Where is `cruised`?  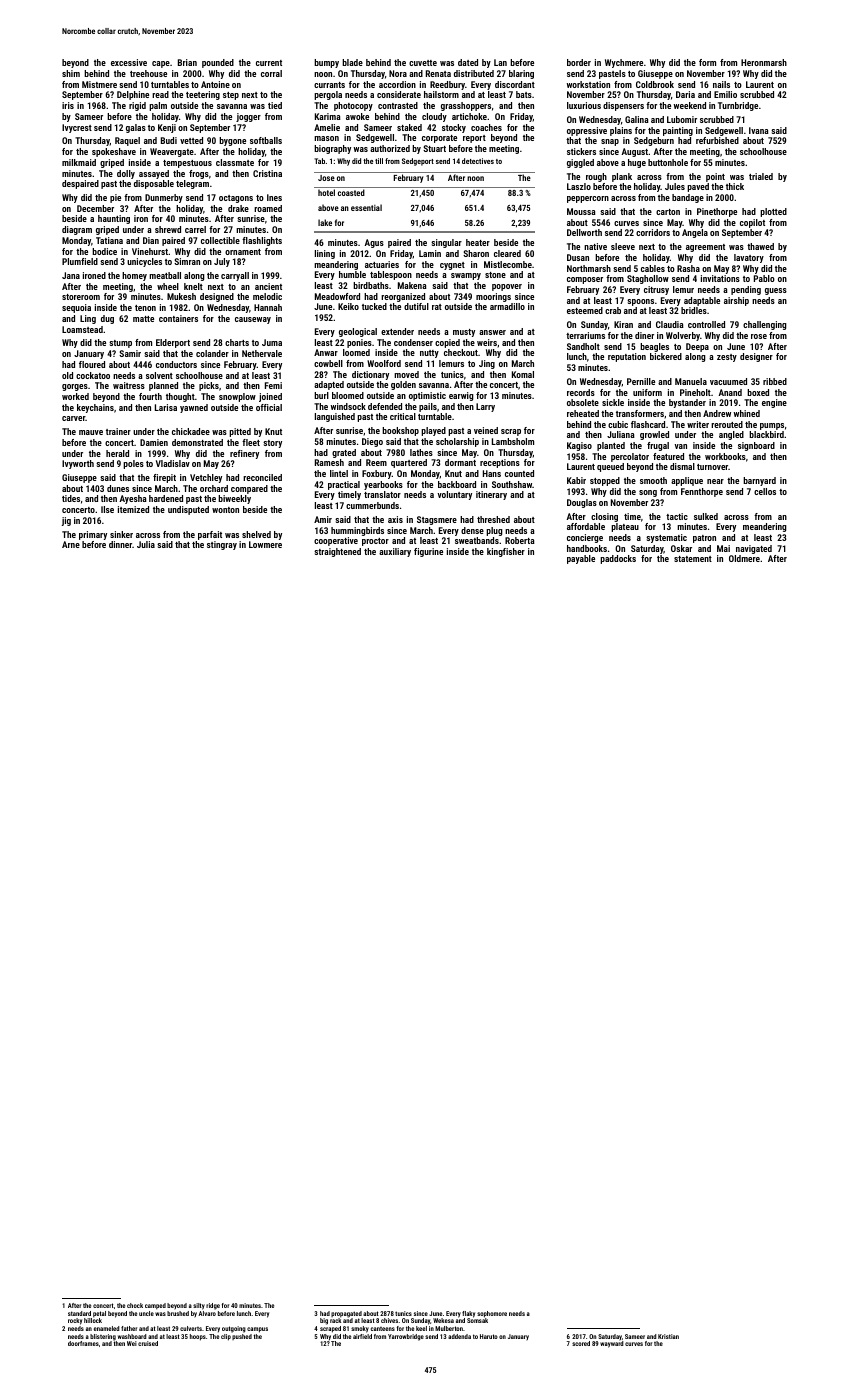
cruised is located at coordinates (148, 1343).
